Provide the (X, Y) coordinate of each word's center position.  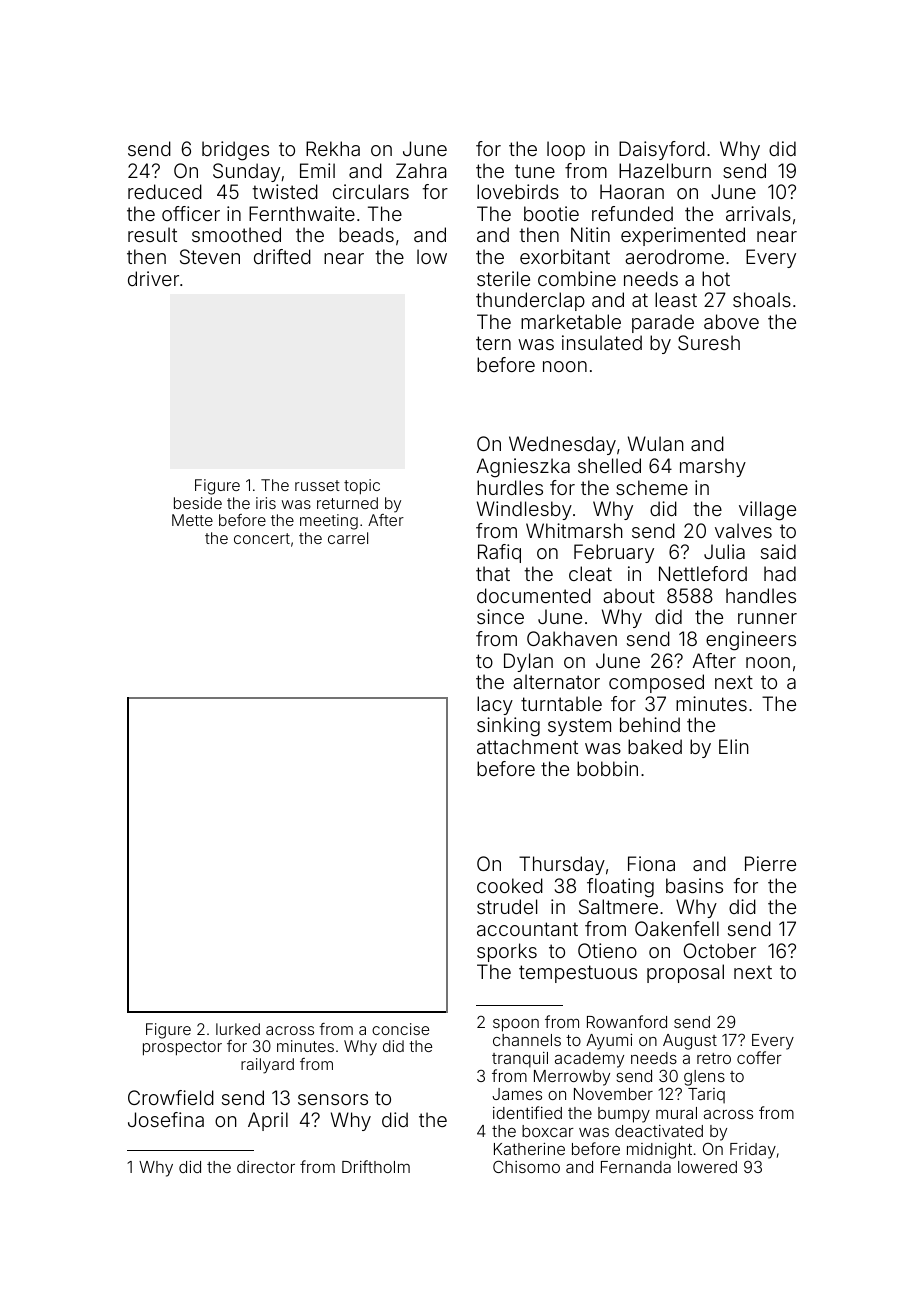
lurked (238, 1029)
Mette (192, 520)
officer (191, 213)
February (614, 553)
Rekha (333, 148)
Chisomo (526, 1166)
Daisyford (662, 150)
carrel (348, 538)
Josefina (166, 1119)
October (720, 950)
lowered (707, 1167)
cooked (510, 885)
